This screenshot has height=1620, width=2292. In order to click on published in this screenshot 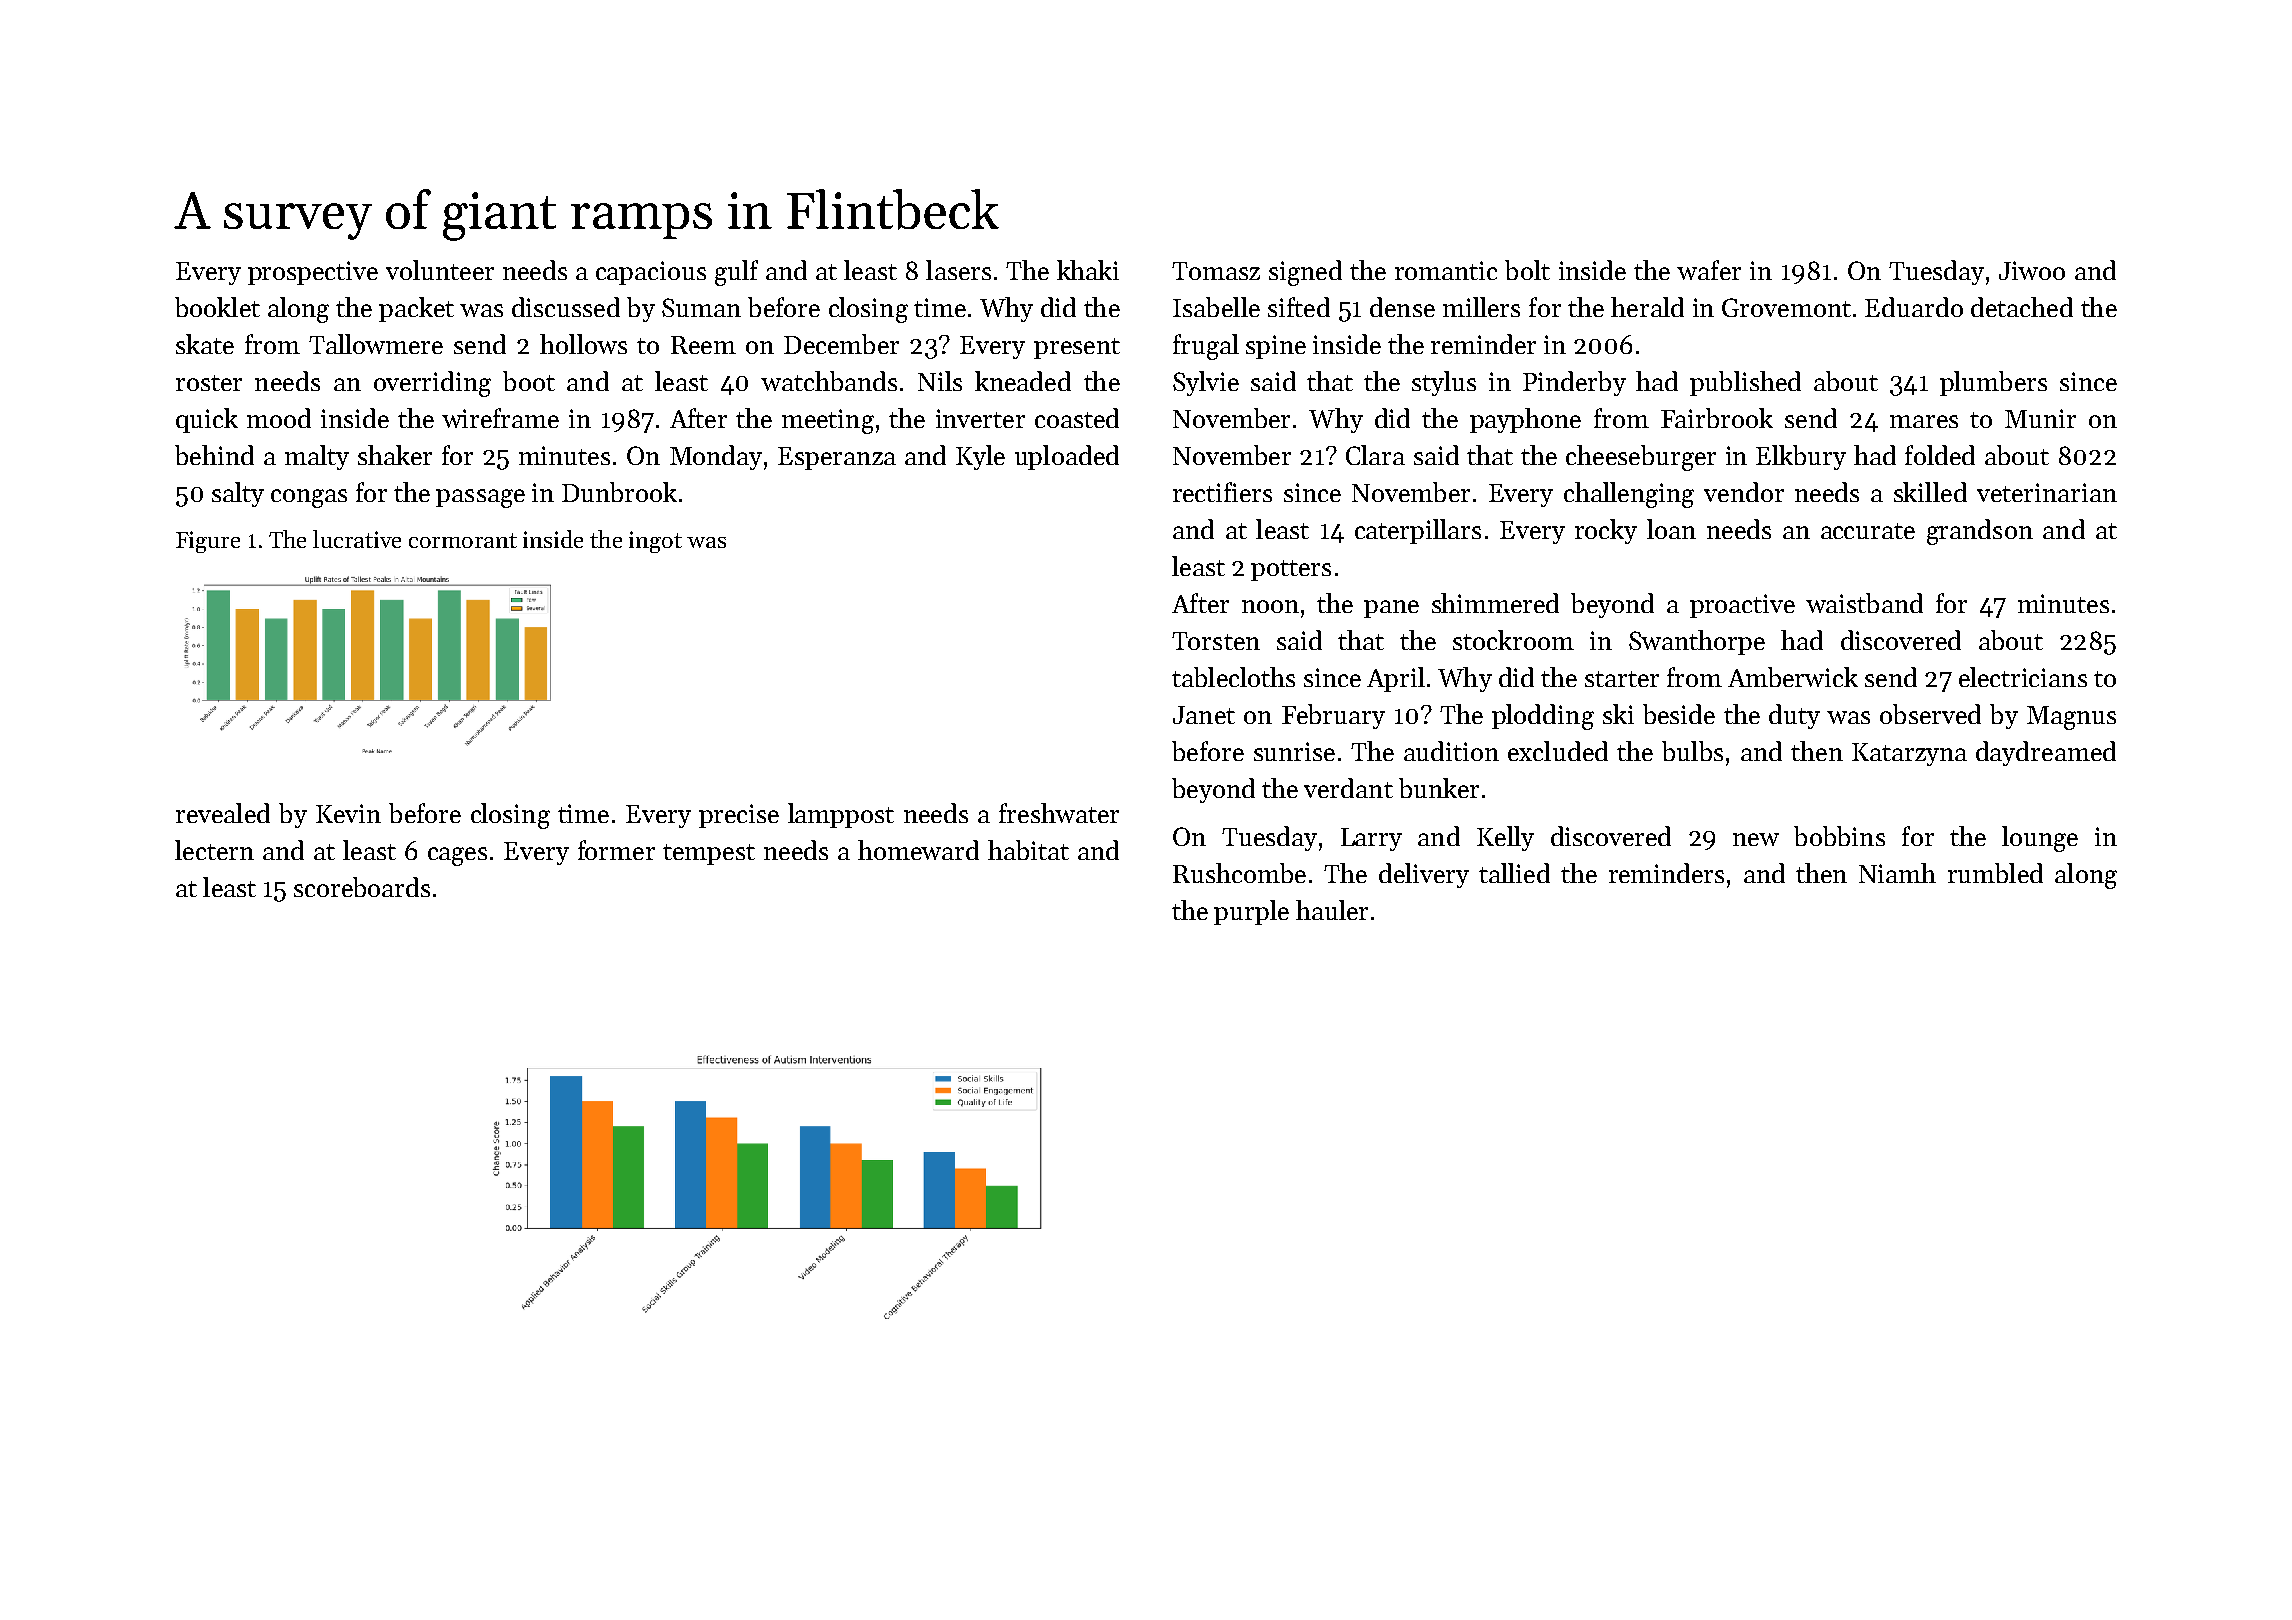, I will do `click(1745, 383)`.
